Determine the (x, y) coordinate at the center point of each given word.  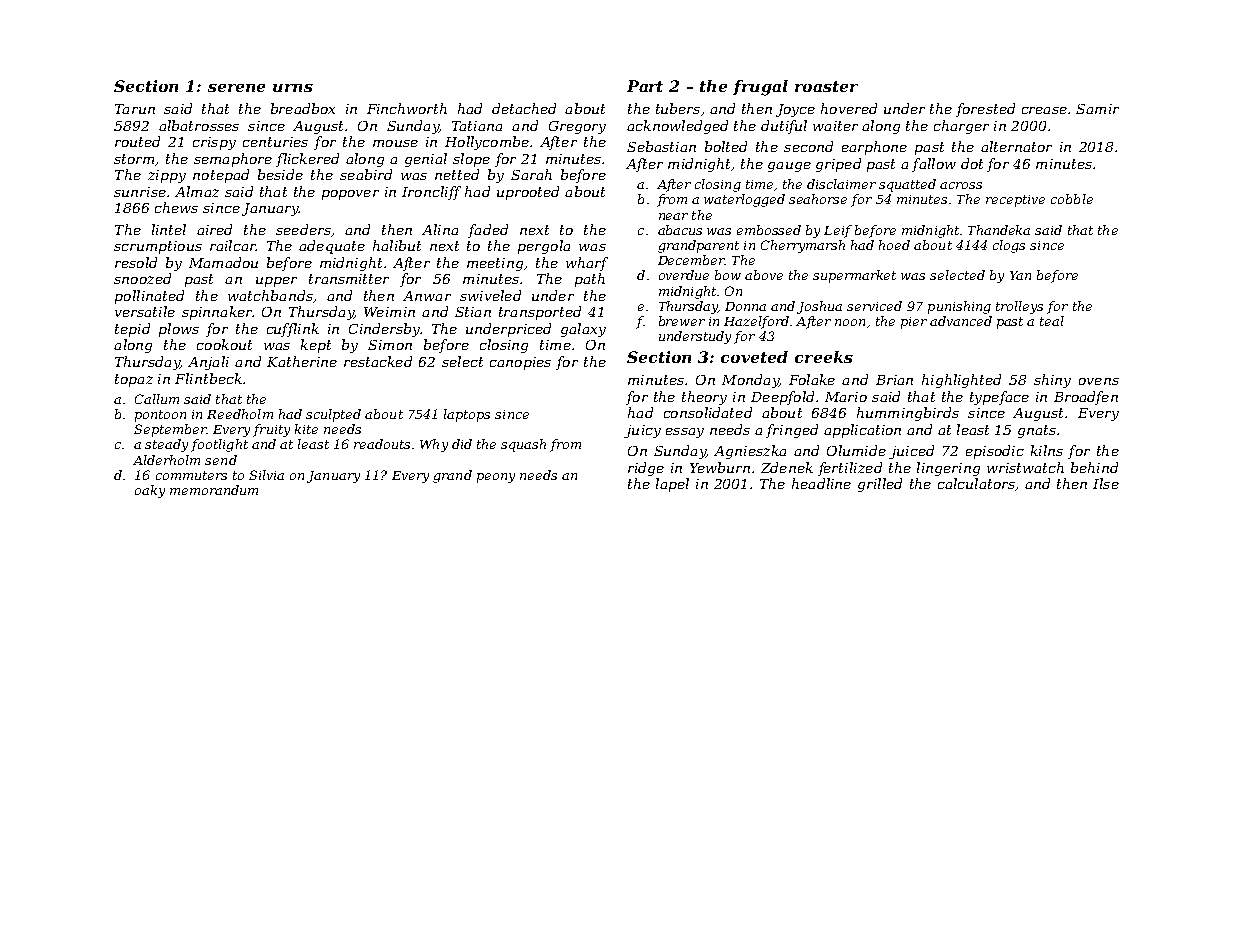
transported (540, 313)
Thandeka (999, 230)
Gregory (577, 127)
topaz (134, 380)
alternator (1016, 146)
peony (496, 478)
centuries (275, 142)
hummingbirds (908, 414)
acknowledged (677, 127)
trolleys (1019, 307)
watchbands (270, 295)
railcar (233, 245)
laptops (467, 415)
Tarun (135, 109)
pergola (544, 247)
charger (961, 127)
